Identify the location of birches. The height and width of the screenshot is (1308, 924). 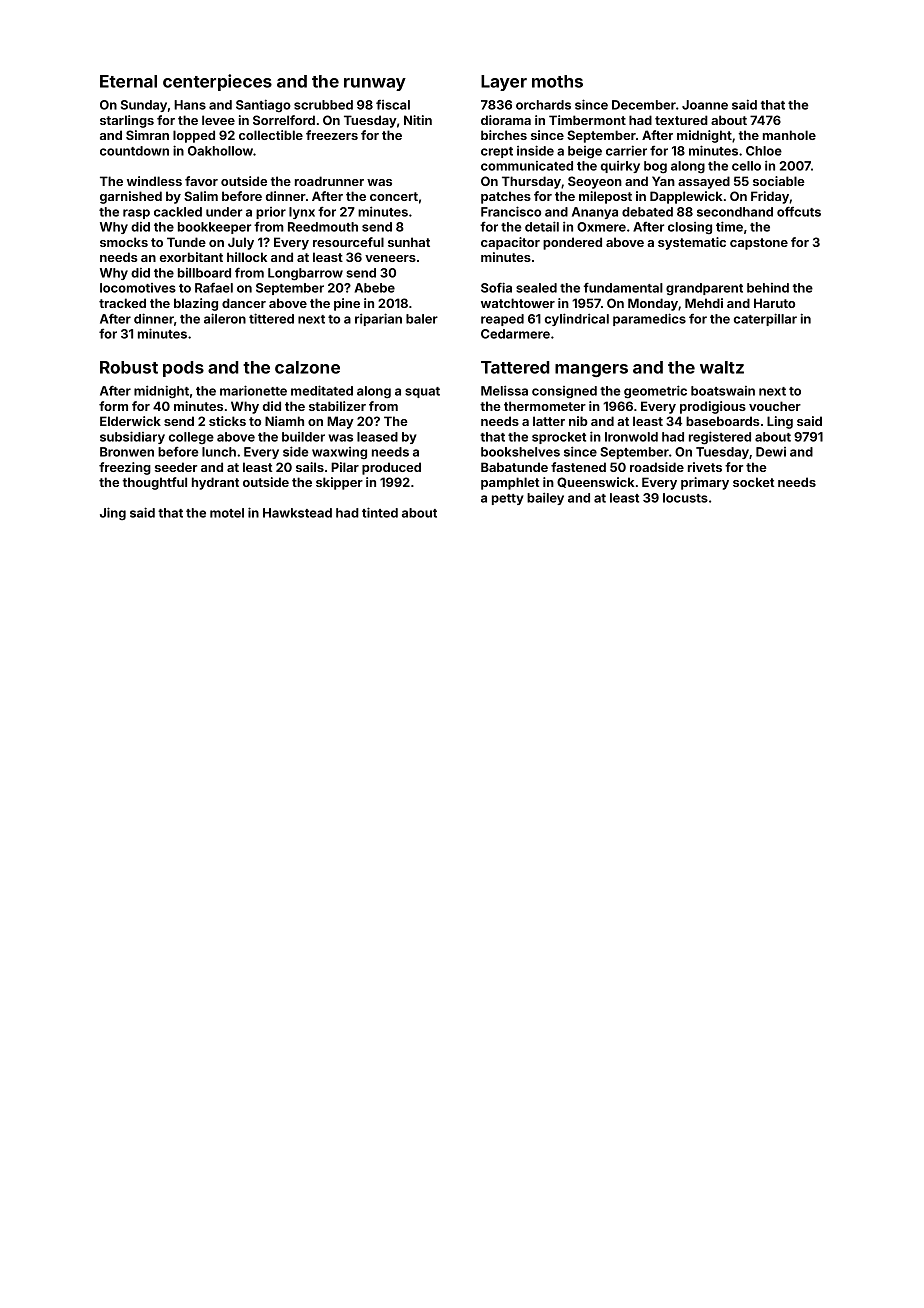
(504, 135).
